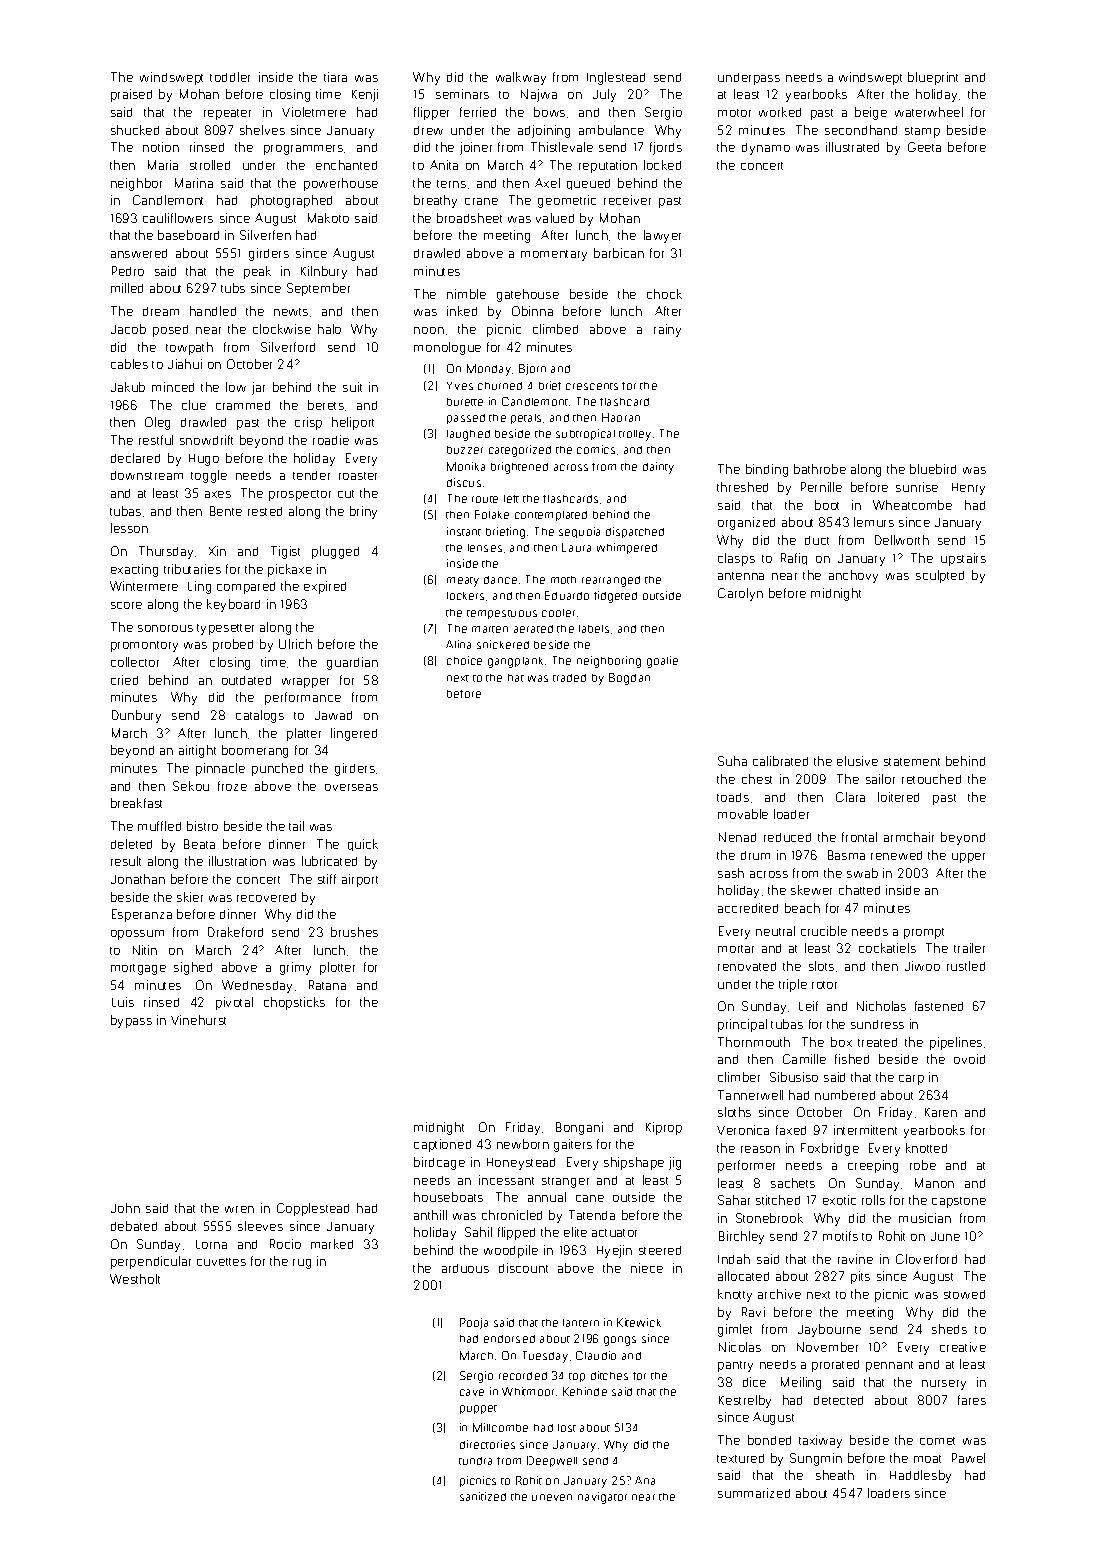 The image size is (1097, 1551). Describe the element at coordinates (602, 1498) in the screenshot. I see `navigator` at that location.
